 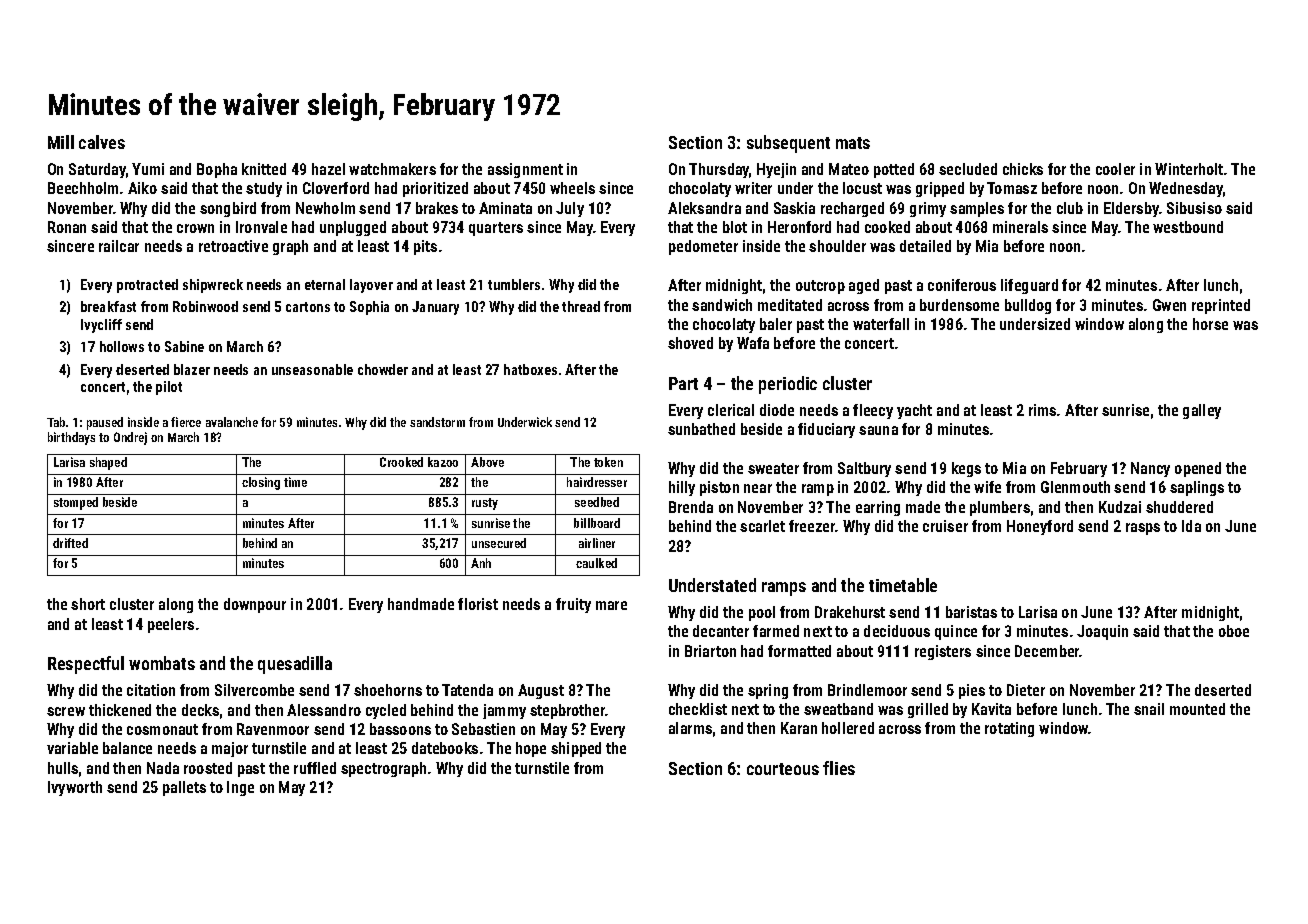 I want to click on hazel, so click(x=328, y=169).
